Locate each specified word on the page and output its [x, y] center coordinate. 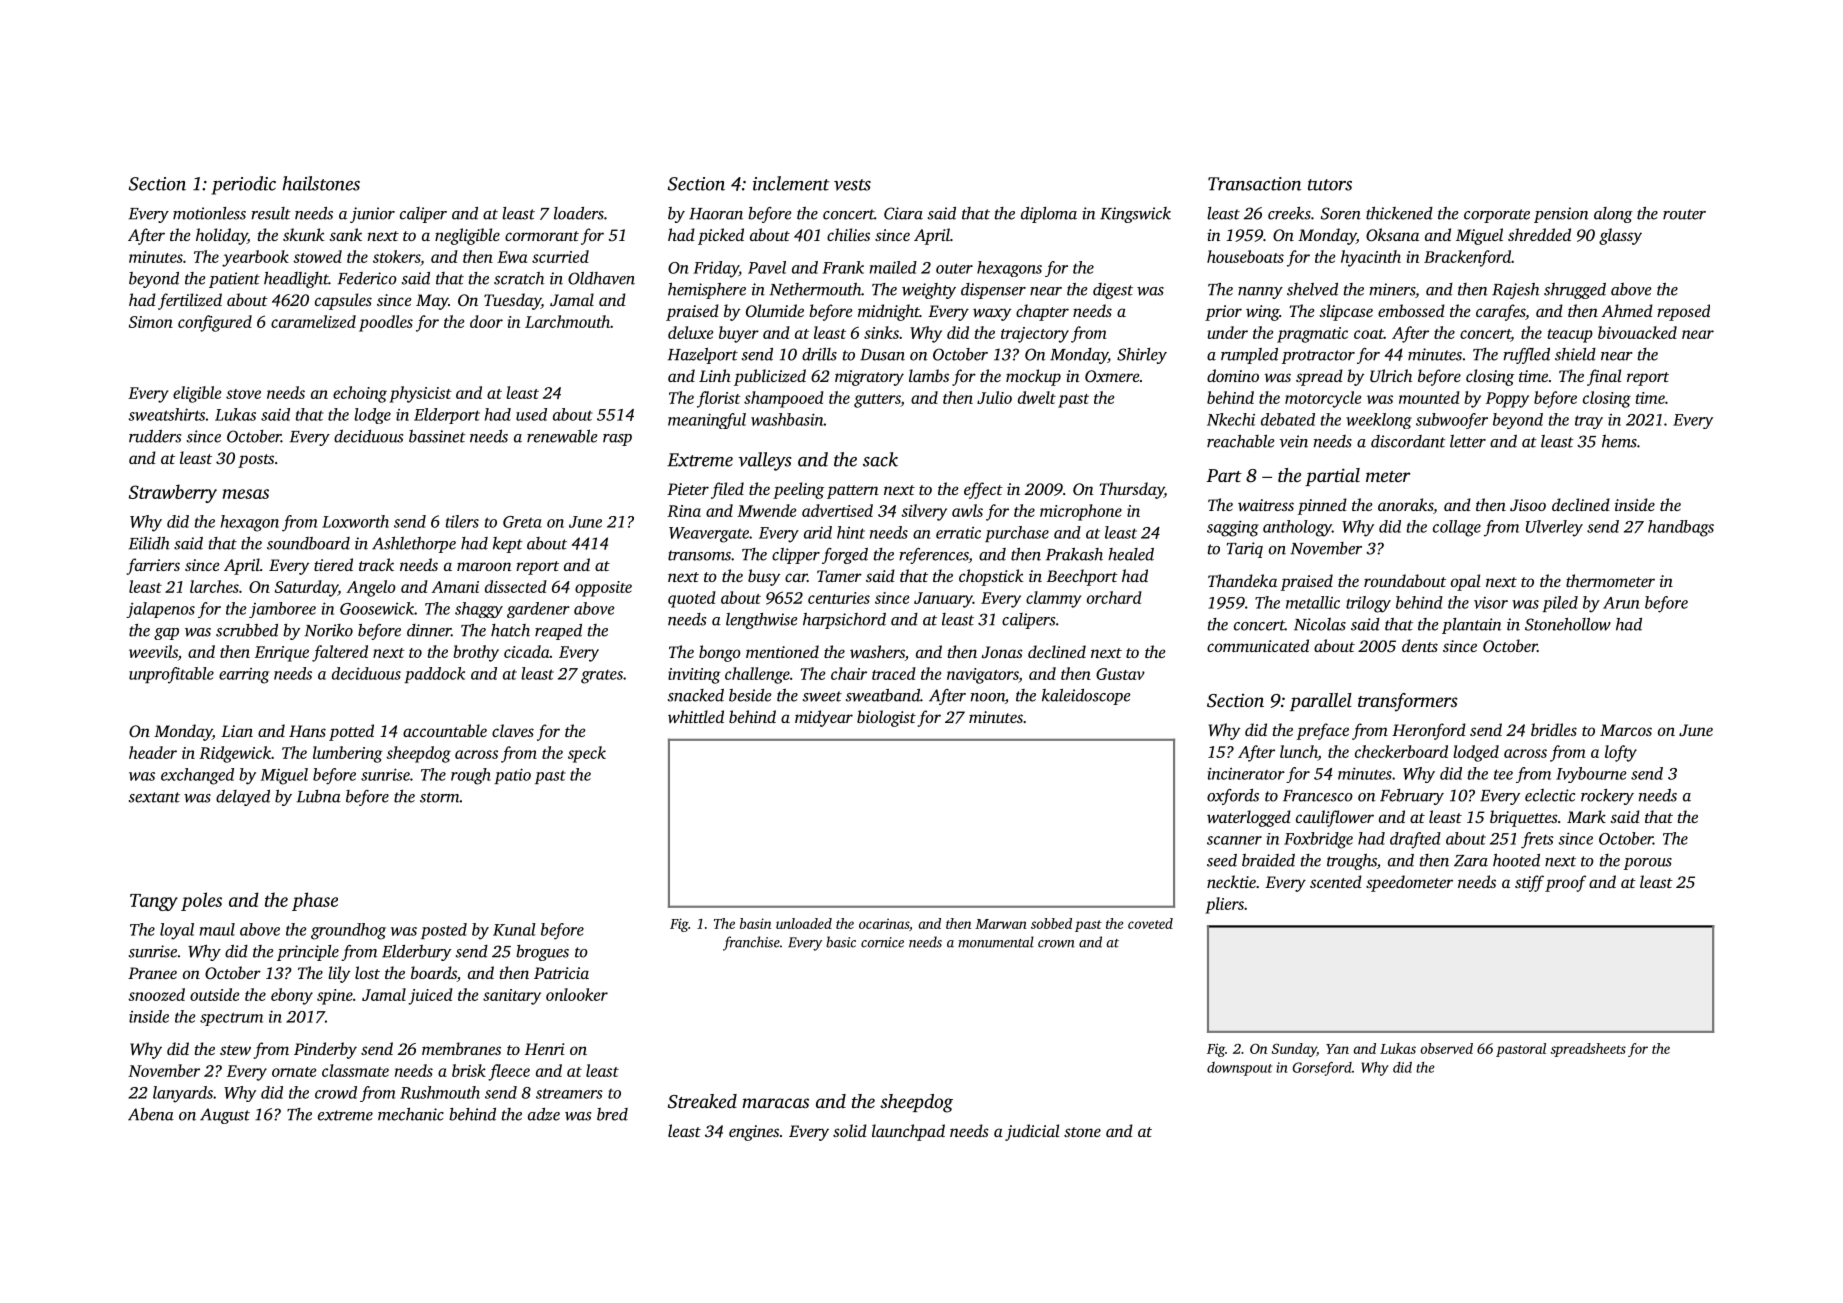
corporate [1497, 216]
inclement [791, 183]
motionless [209, 213]
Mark [1586, 816]
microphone [1081, 512]
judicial [1032, 1132]
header [153, 752]
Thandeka [1242, 580]
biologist [886, 718]
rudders [155, 436]
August [225, 1116]
